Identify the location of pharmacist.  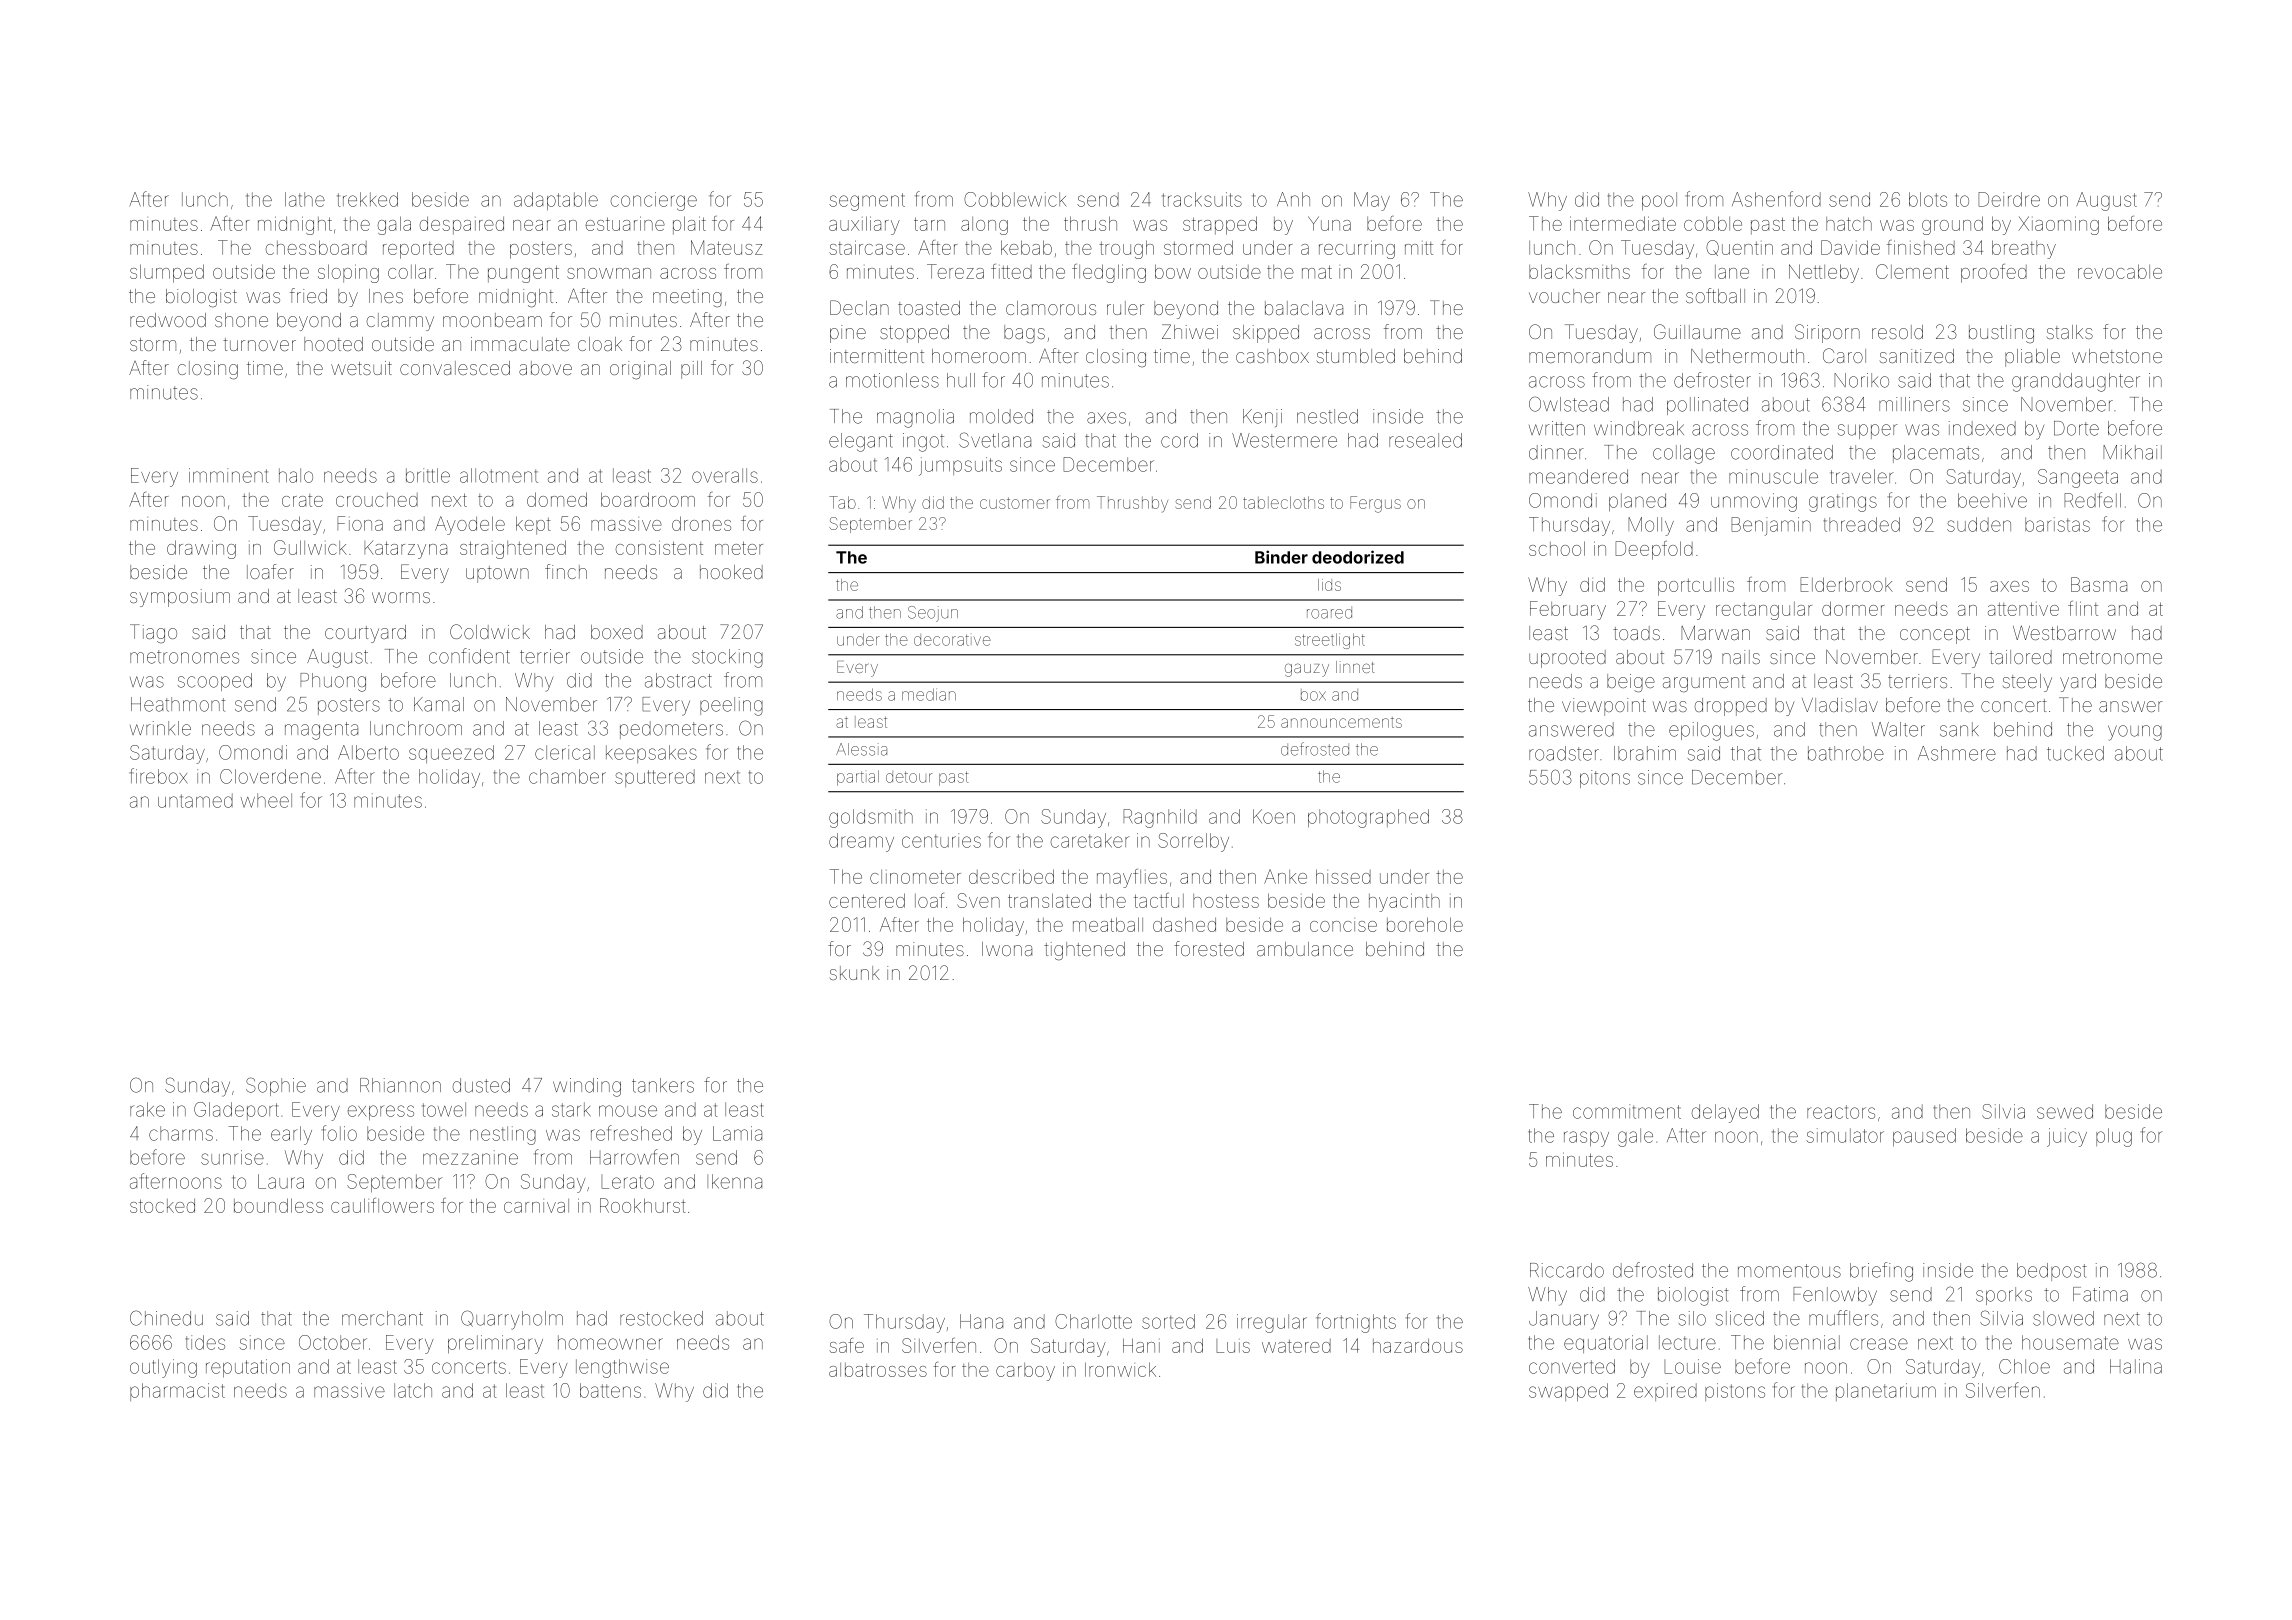
(177, 1392).
